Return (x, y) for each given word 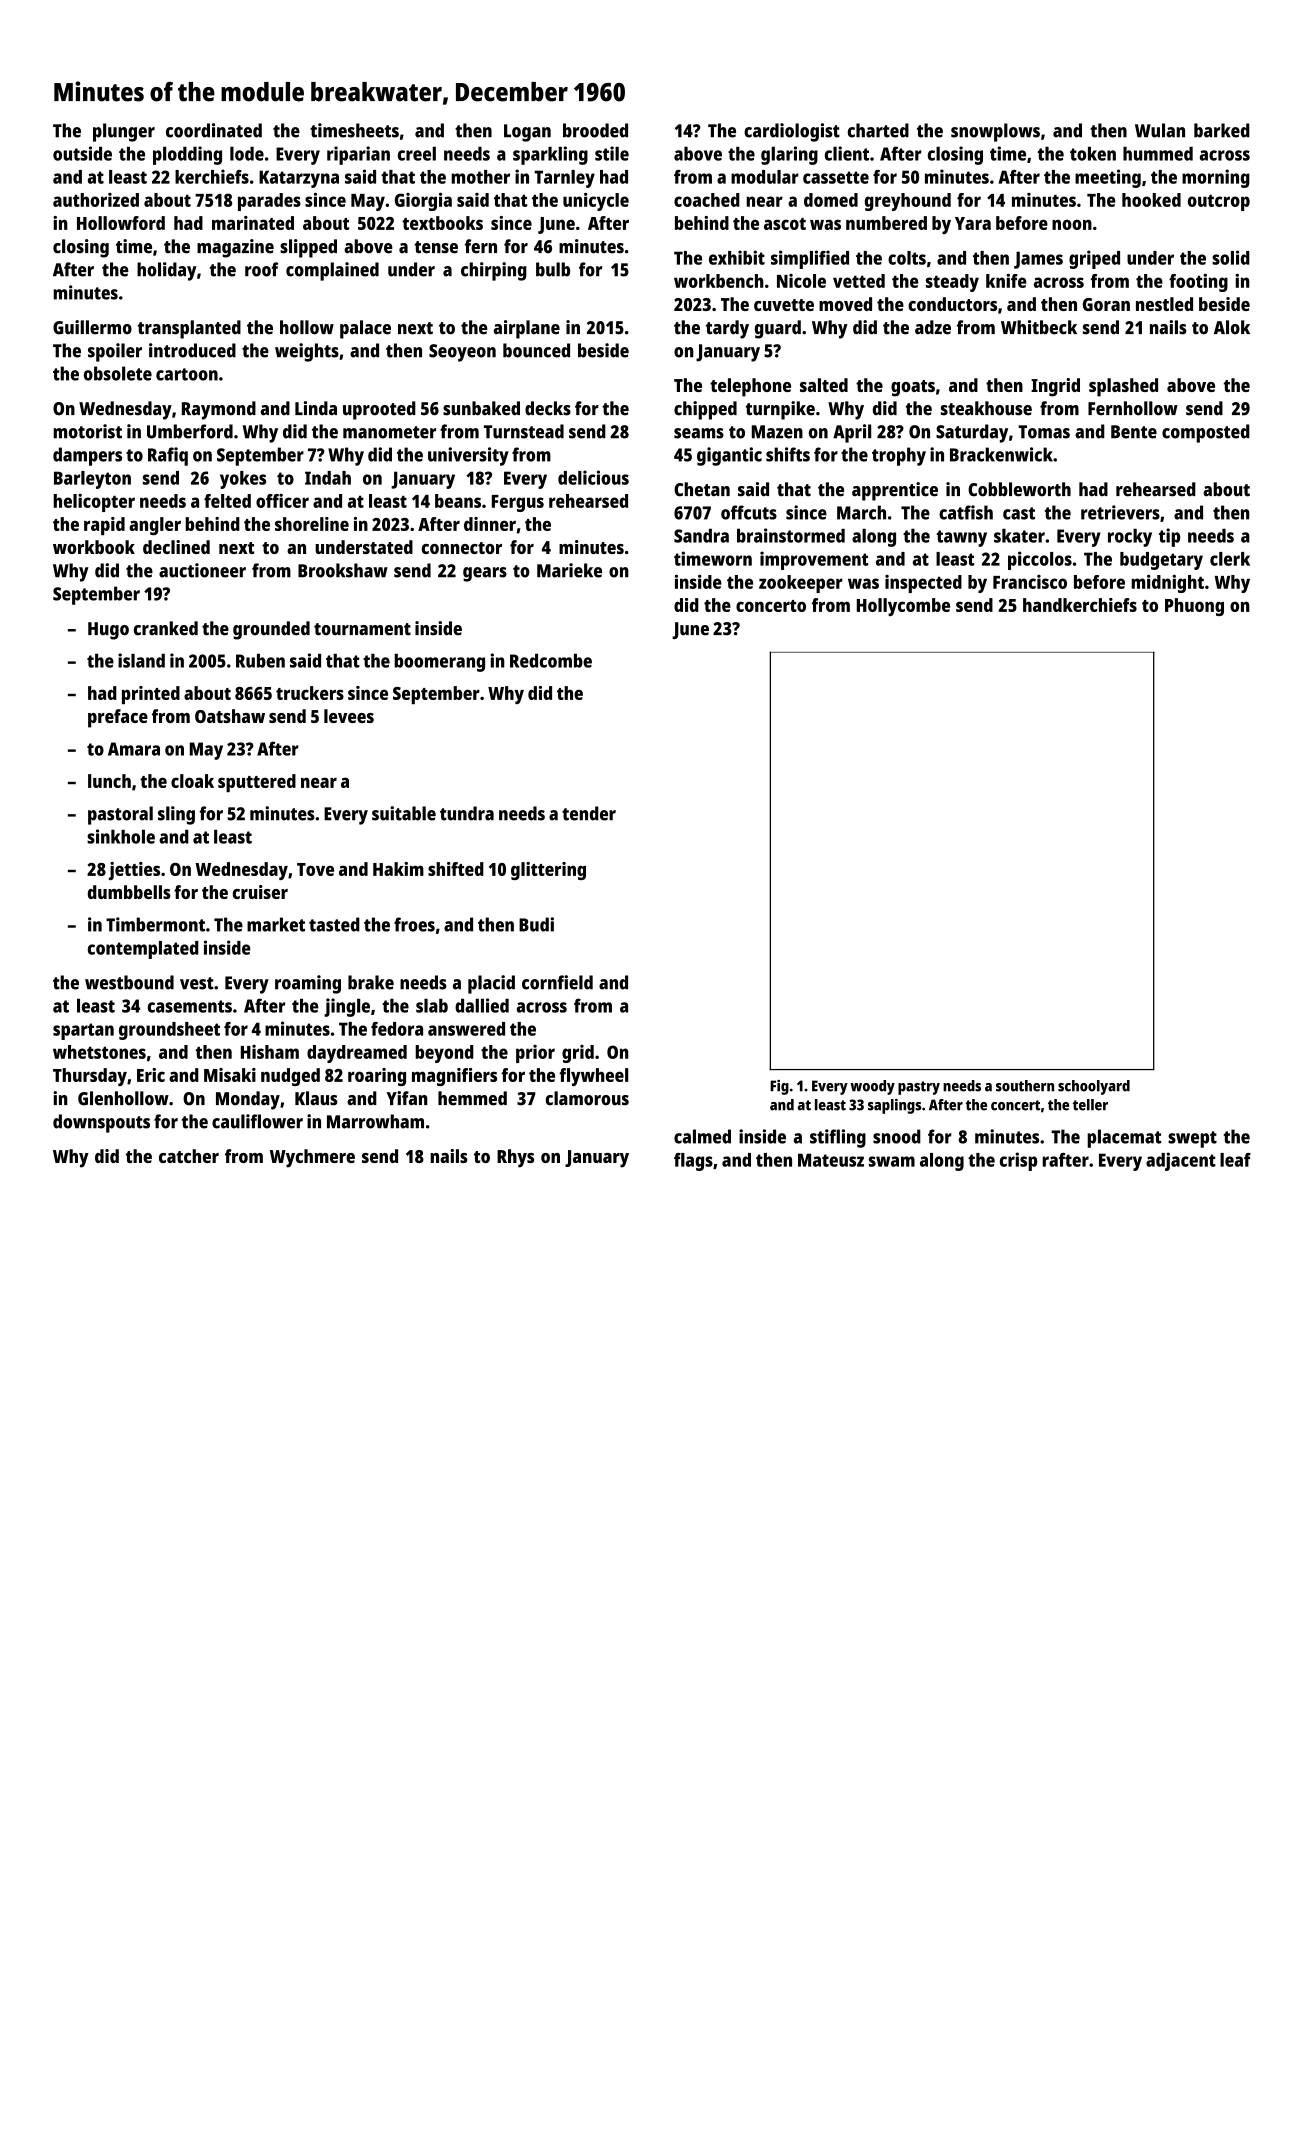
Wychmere (312, 1158)
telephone (750, 387)
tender (589, 813)
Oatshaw (230, 716)
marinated (253, 223)
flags (693, 1162)
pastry (919, 1088)
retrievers (1120, 512)
